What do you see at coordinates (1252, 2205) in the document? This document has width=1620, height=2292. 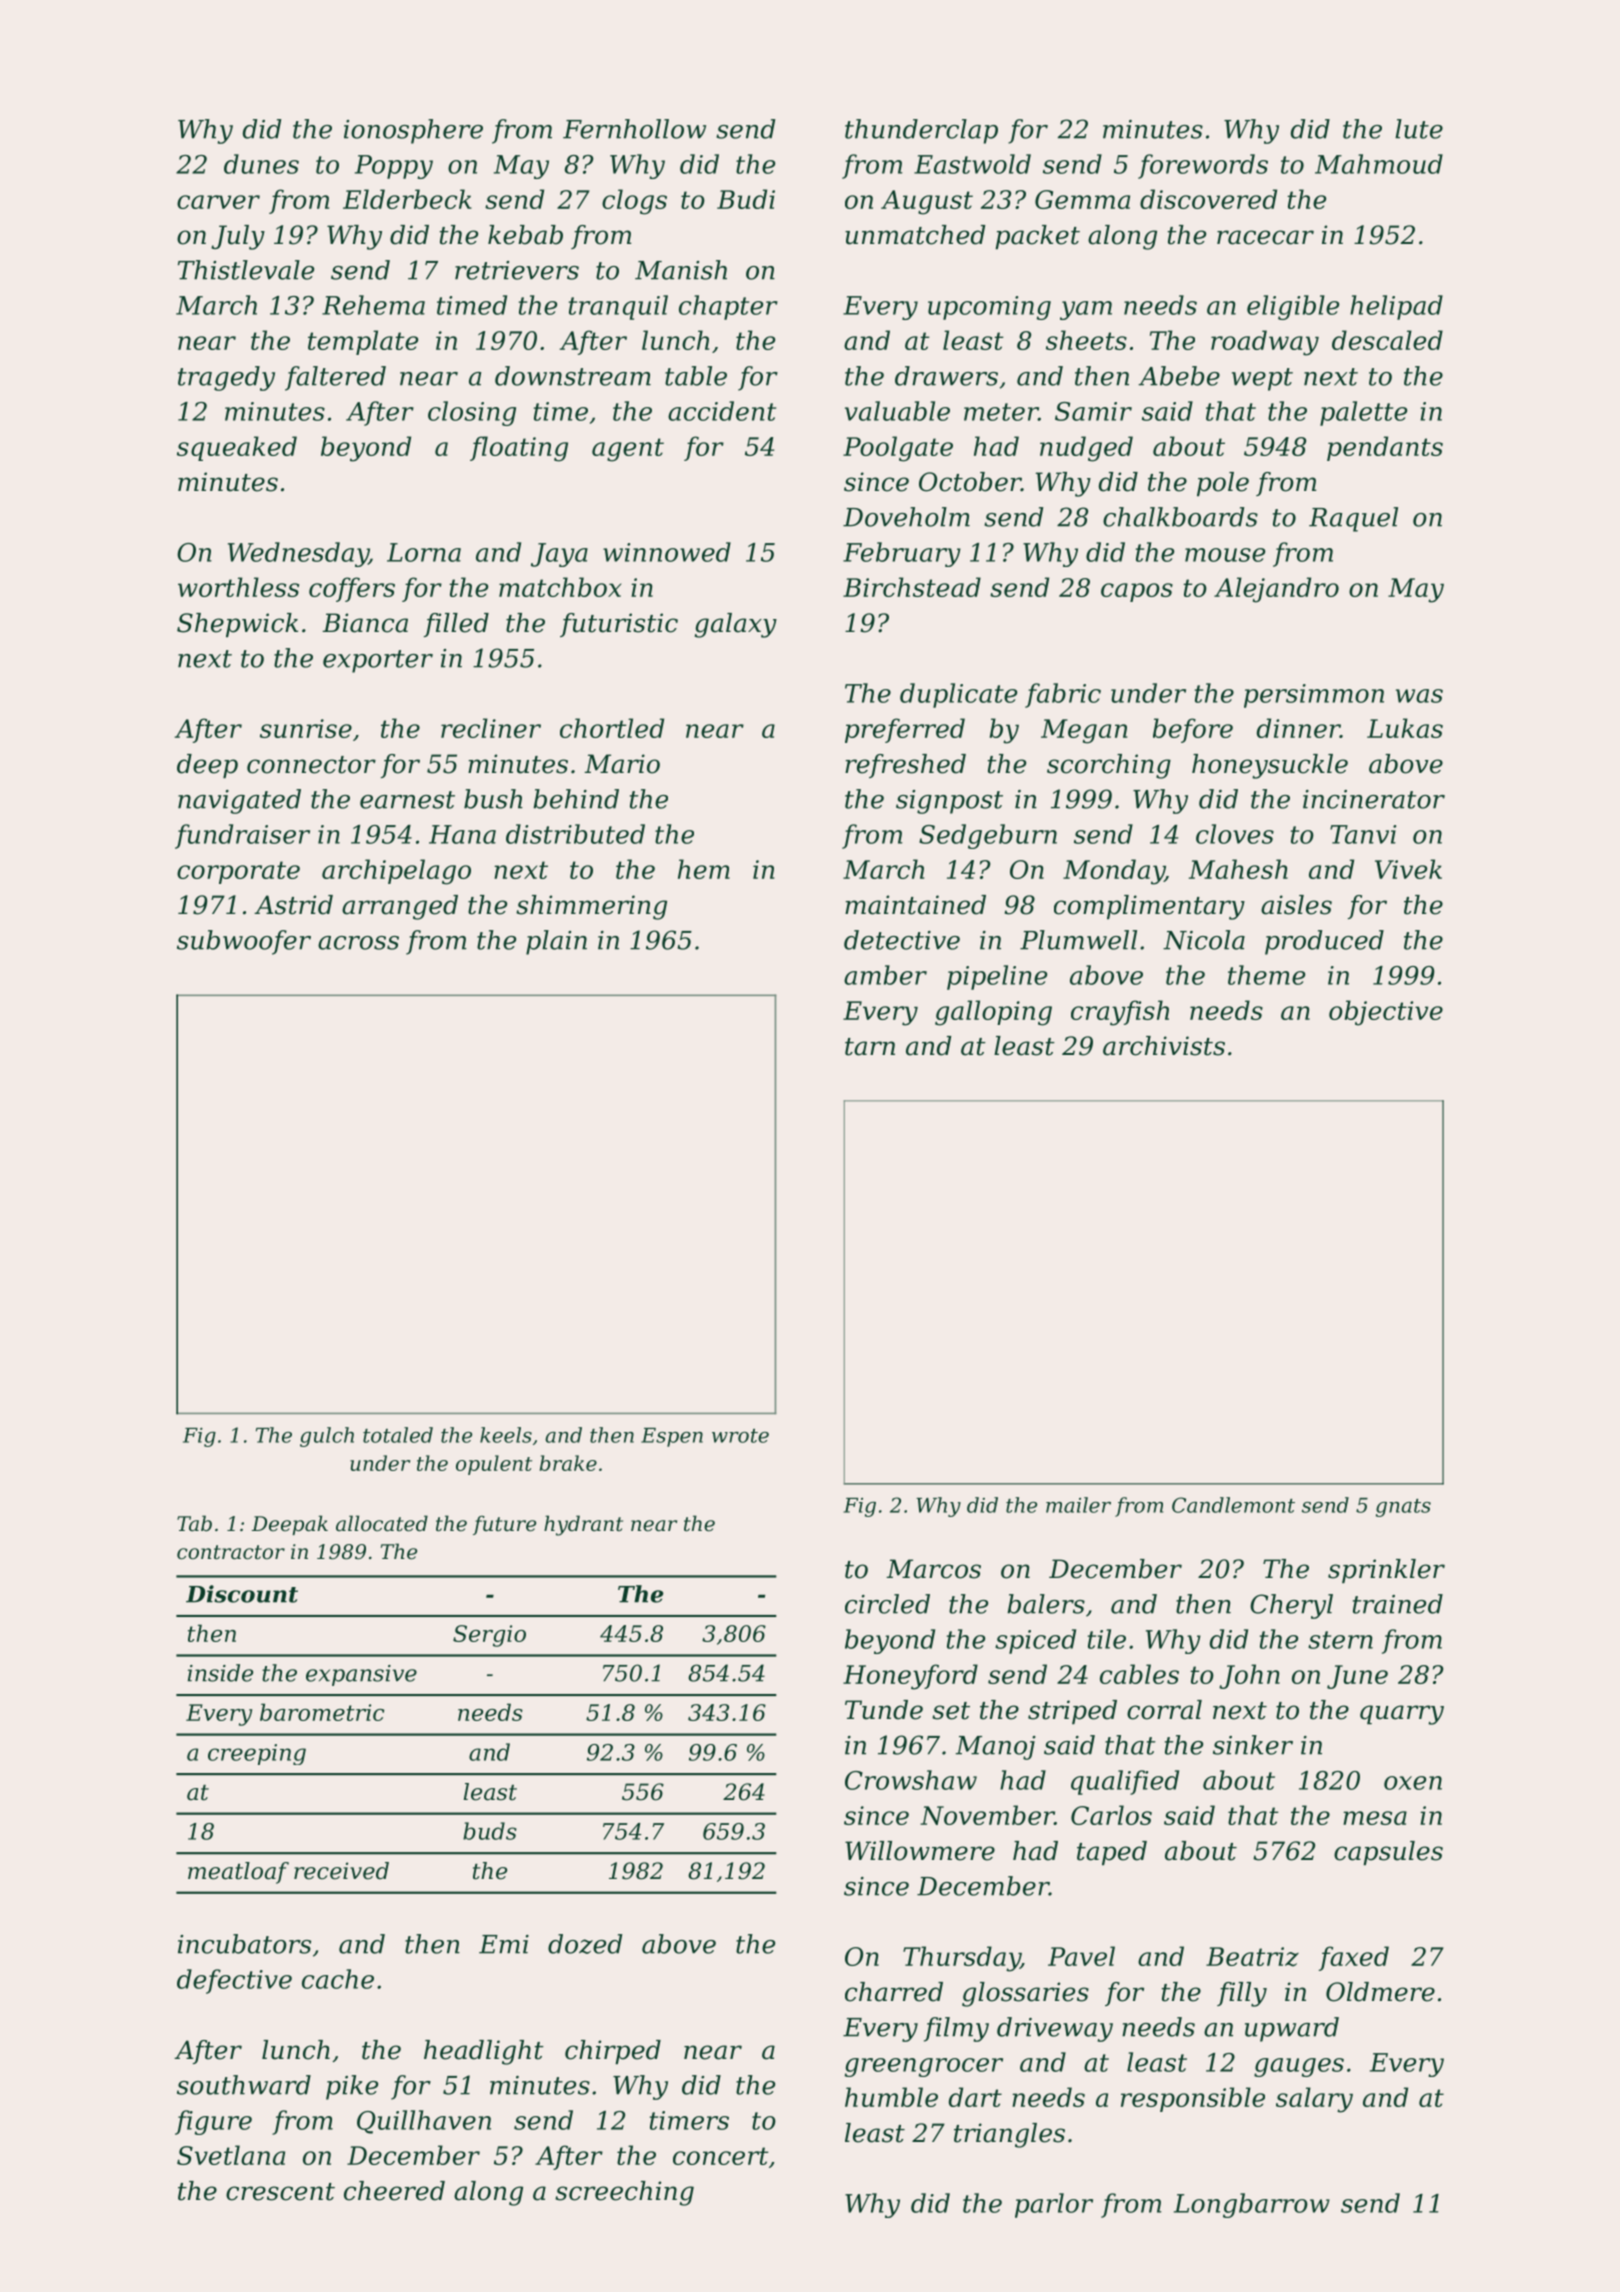 I see `Longbarrow` at bounding box center [1252, 2205].
